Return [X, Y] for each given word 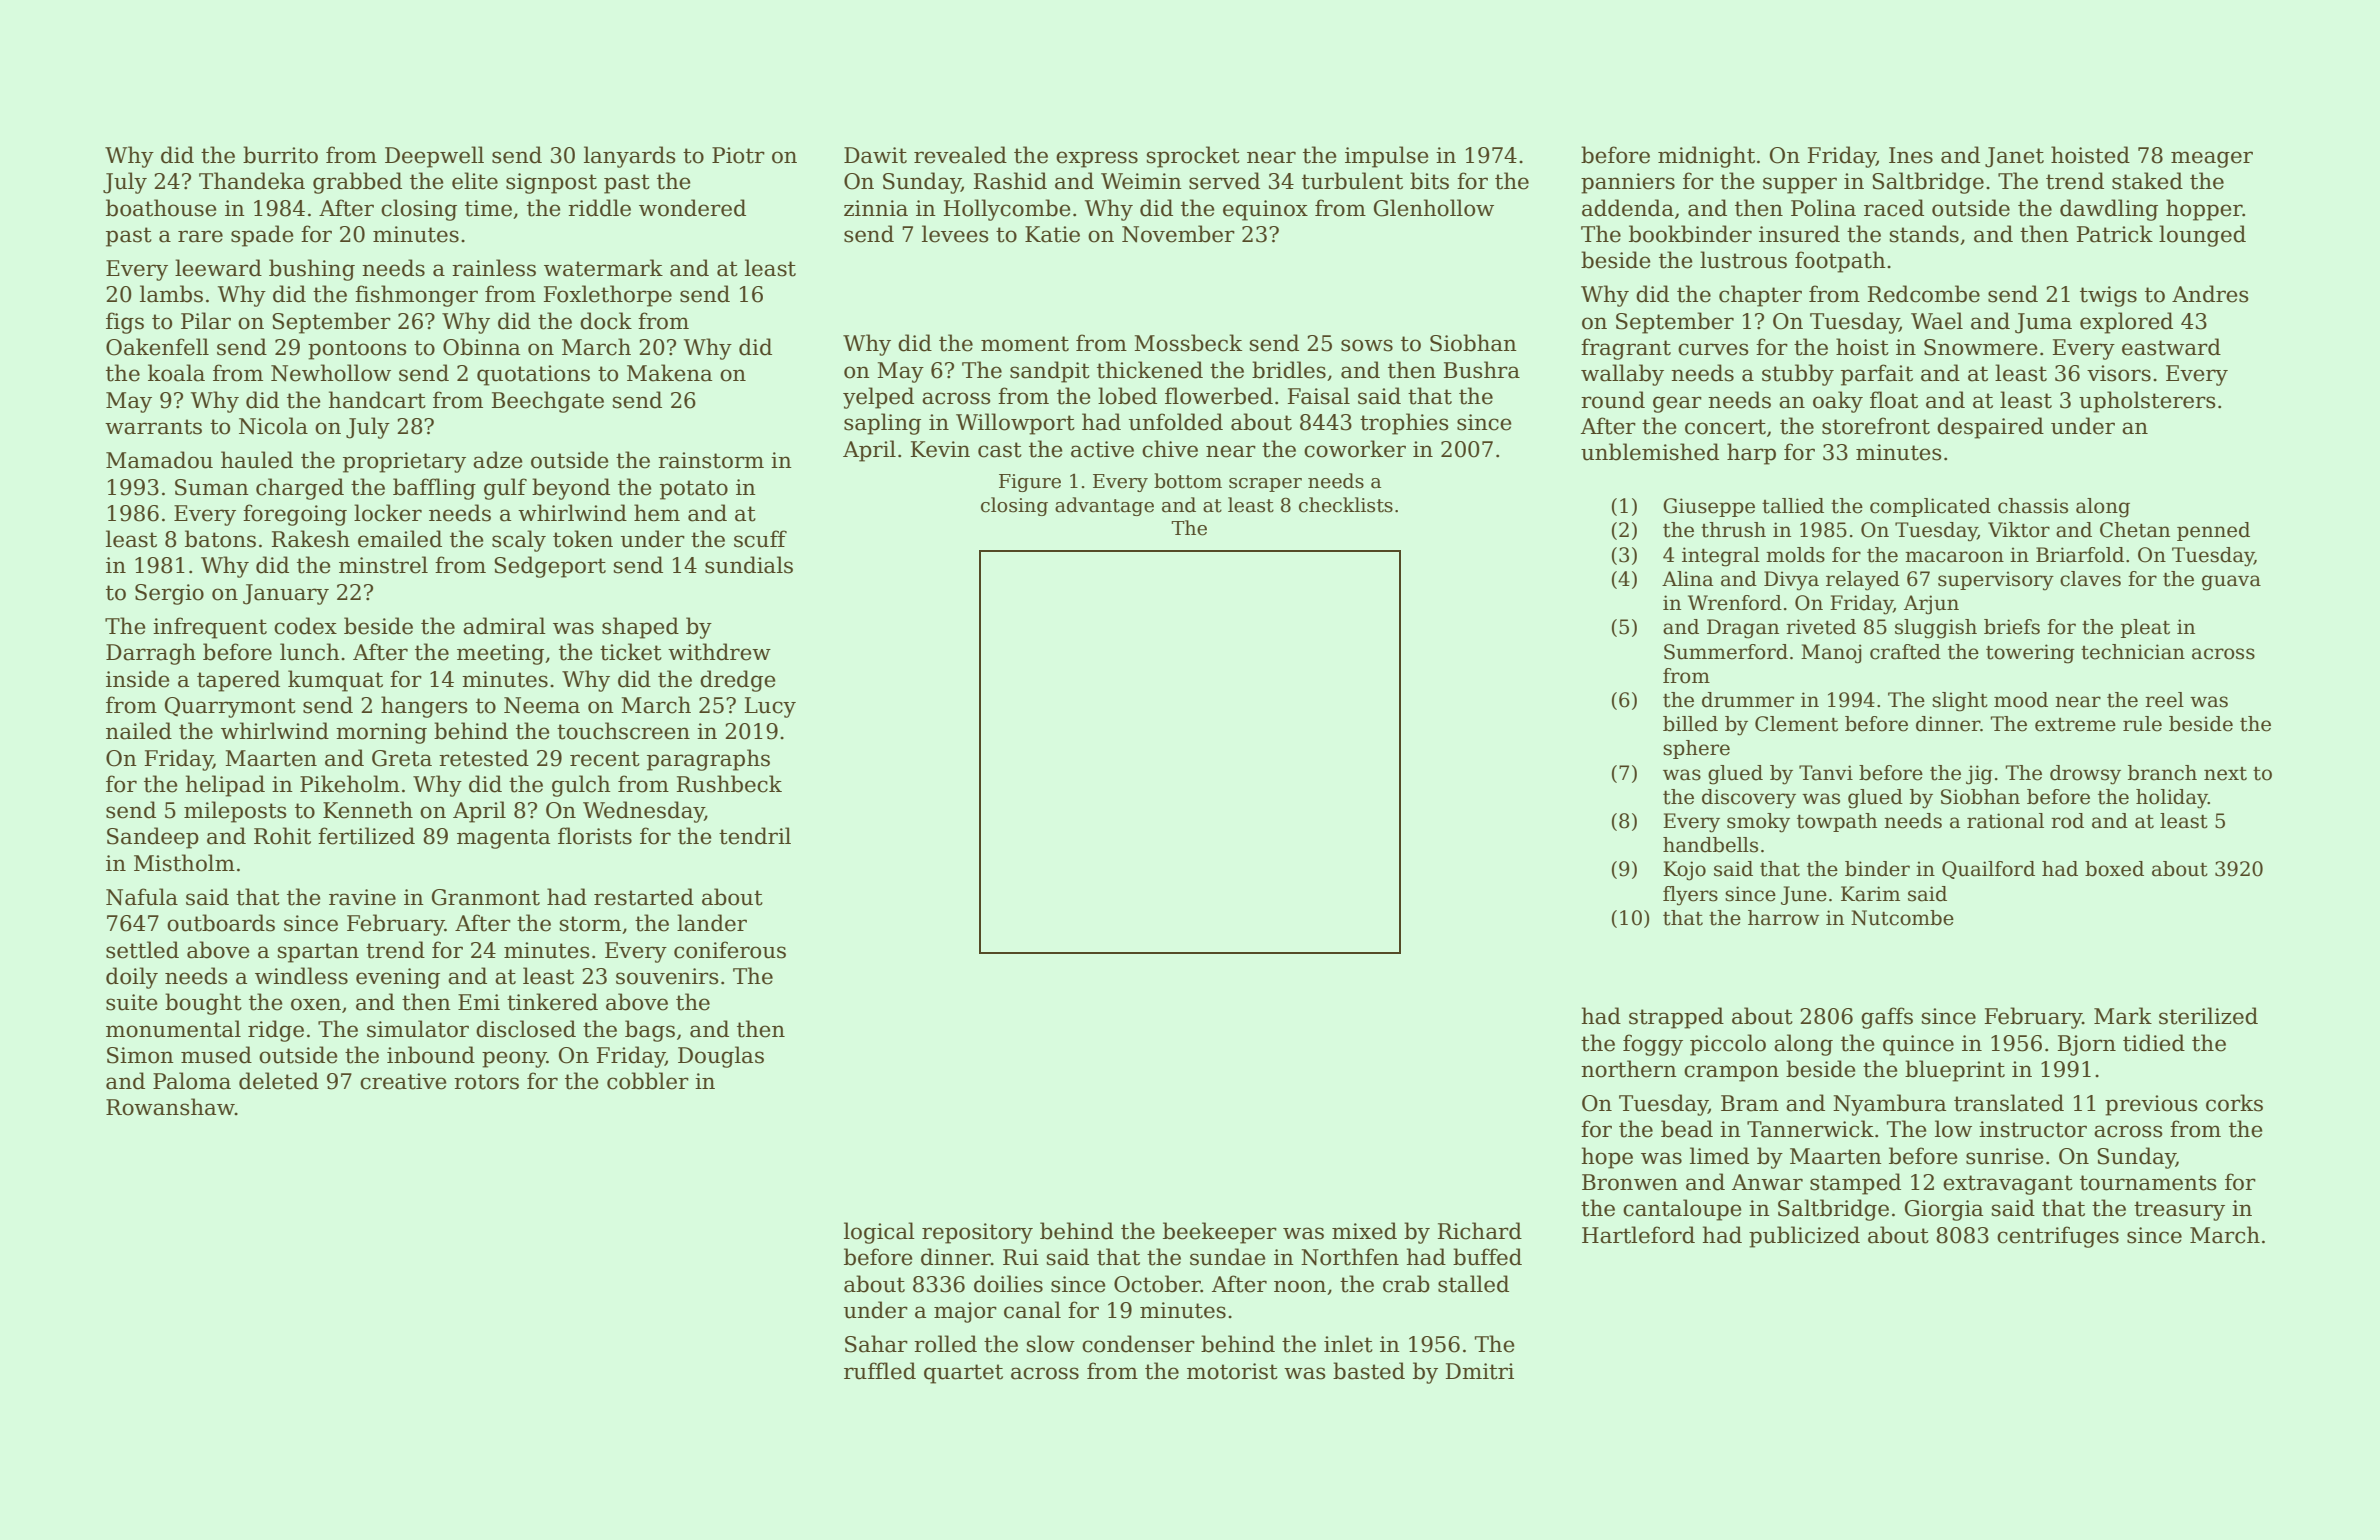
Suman [212, 487]
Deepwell [434, 157]
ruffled [880, 1371]
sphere [1696, 749]
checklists [1346, 505]
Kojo [1684, 871]
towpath [1837, 822]
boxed [2114, 869]
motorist [1232, 1371]
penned [2213, 531]
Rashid [1010, 181]
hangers [424, 707]
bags [650, 1031]
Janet [2014, 157]
